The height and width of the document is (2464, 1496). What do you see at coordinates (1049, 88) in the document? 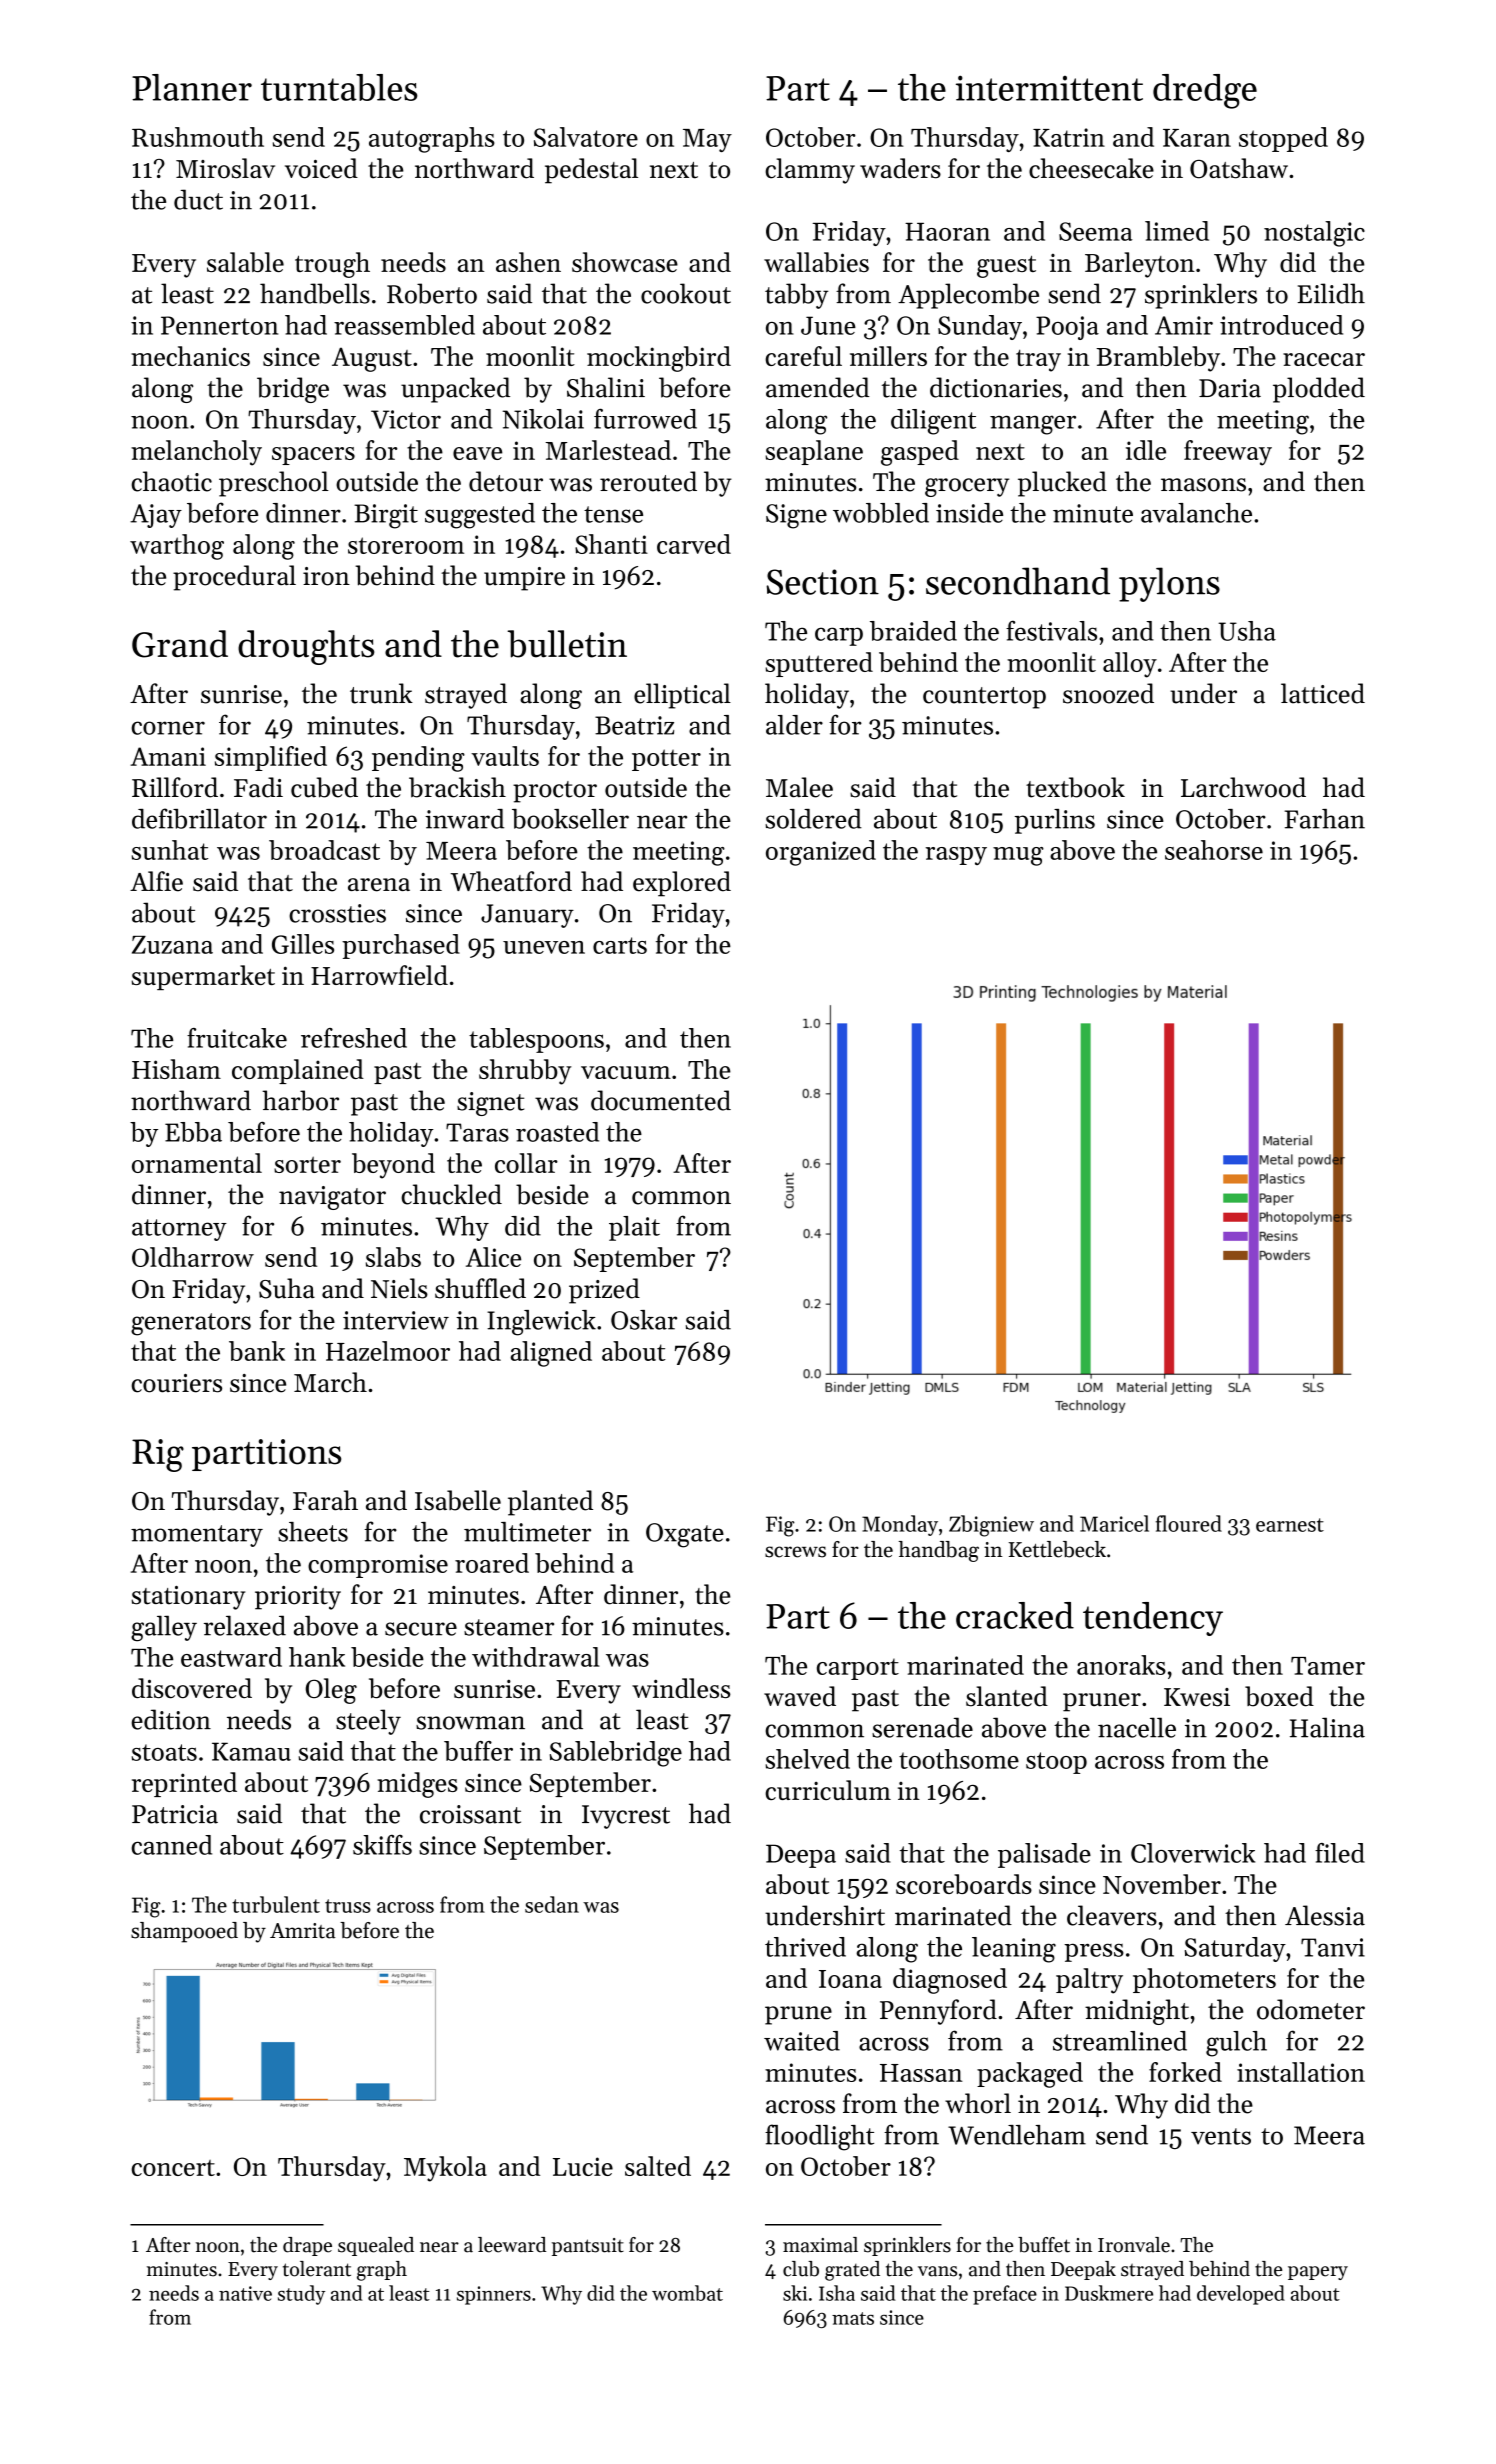
I see `intermittent` at bounding box center [1049, 88].
